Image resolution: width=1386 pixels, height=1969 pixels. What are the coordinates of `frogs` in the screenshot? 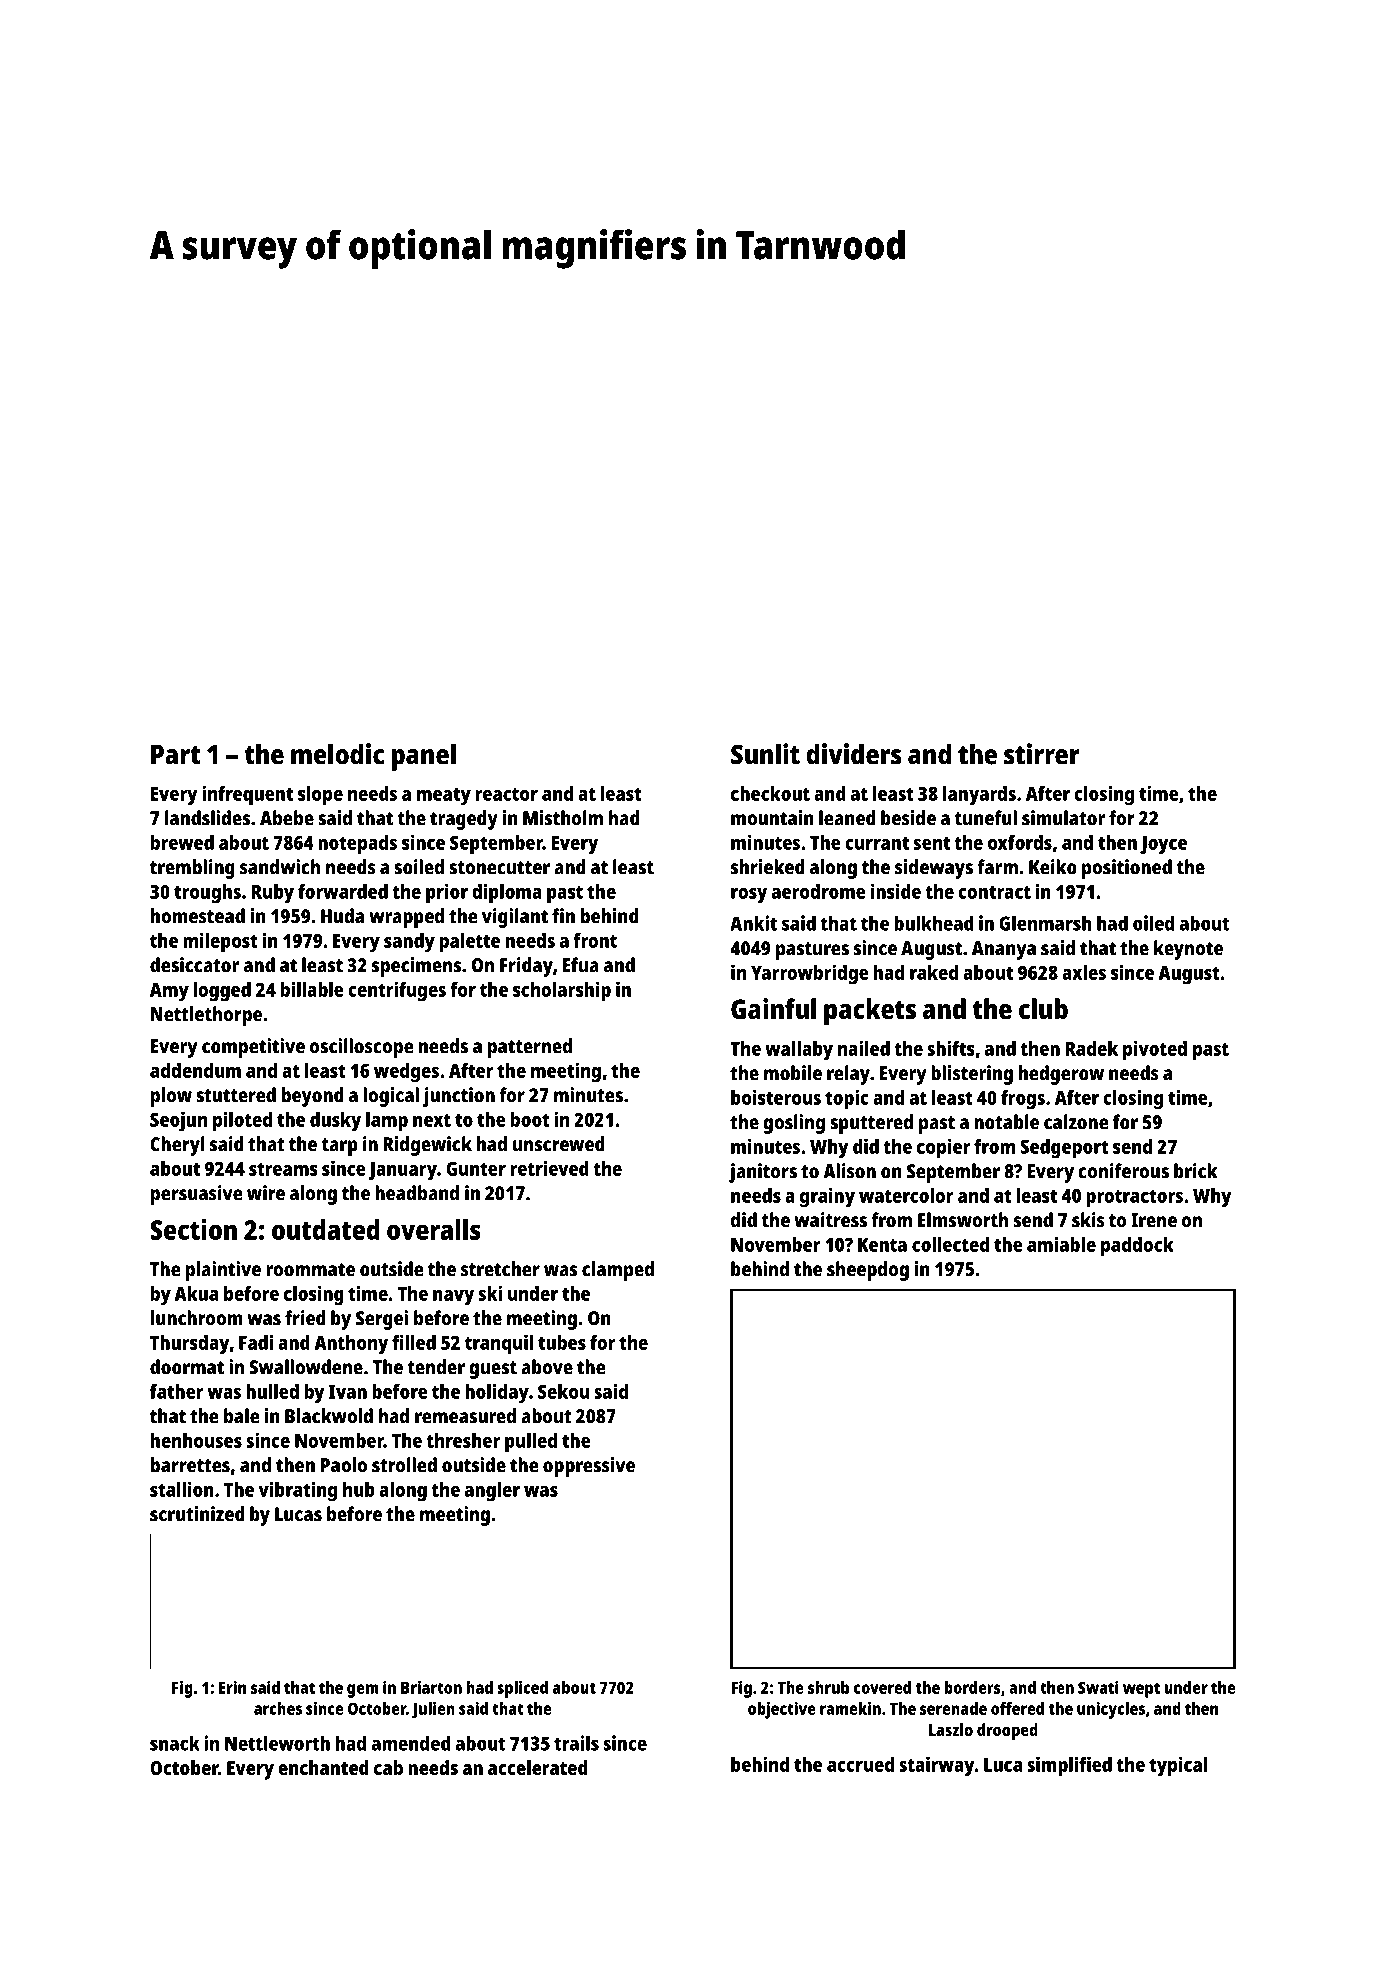 It's located at (1023, 1100).
